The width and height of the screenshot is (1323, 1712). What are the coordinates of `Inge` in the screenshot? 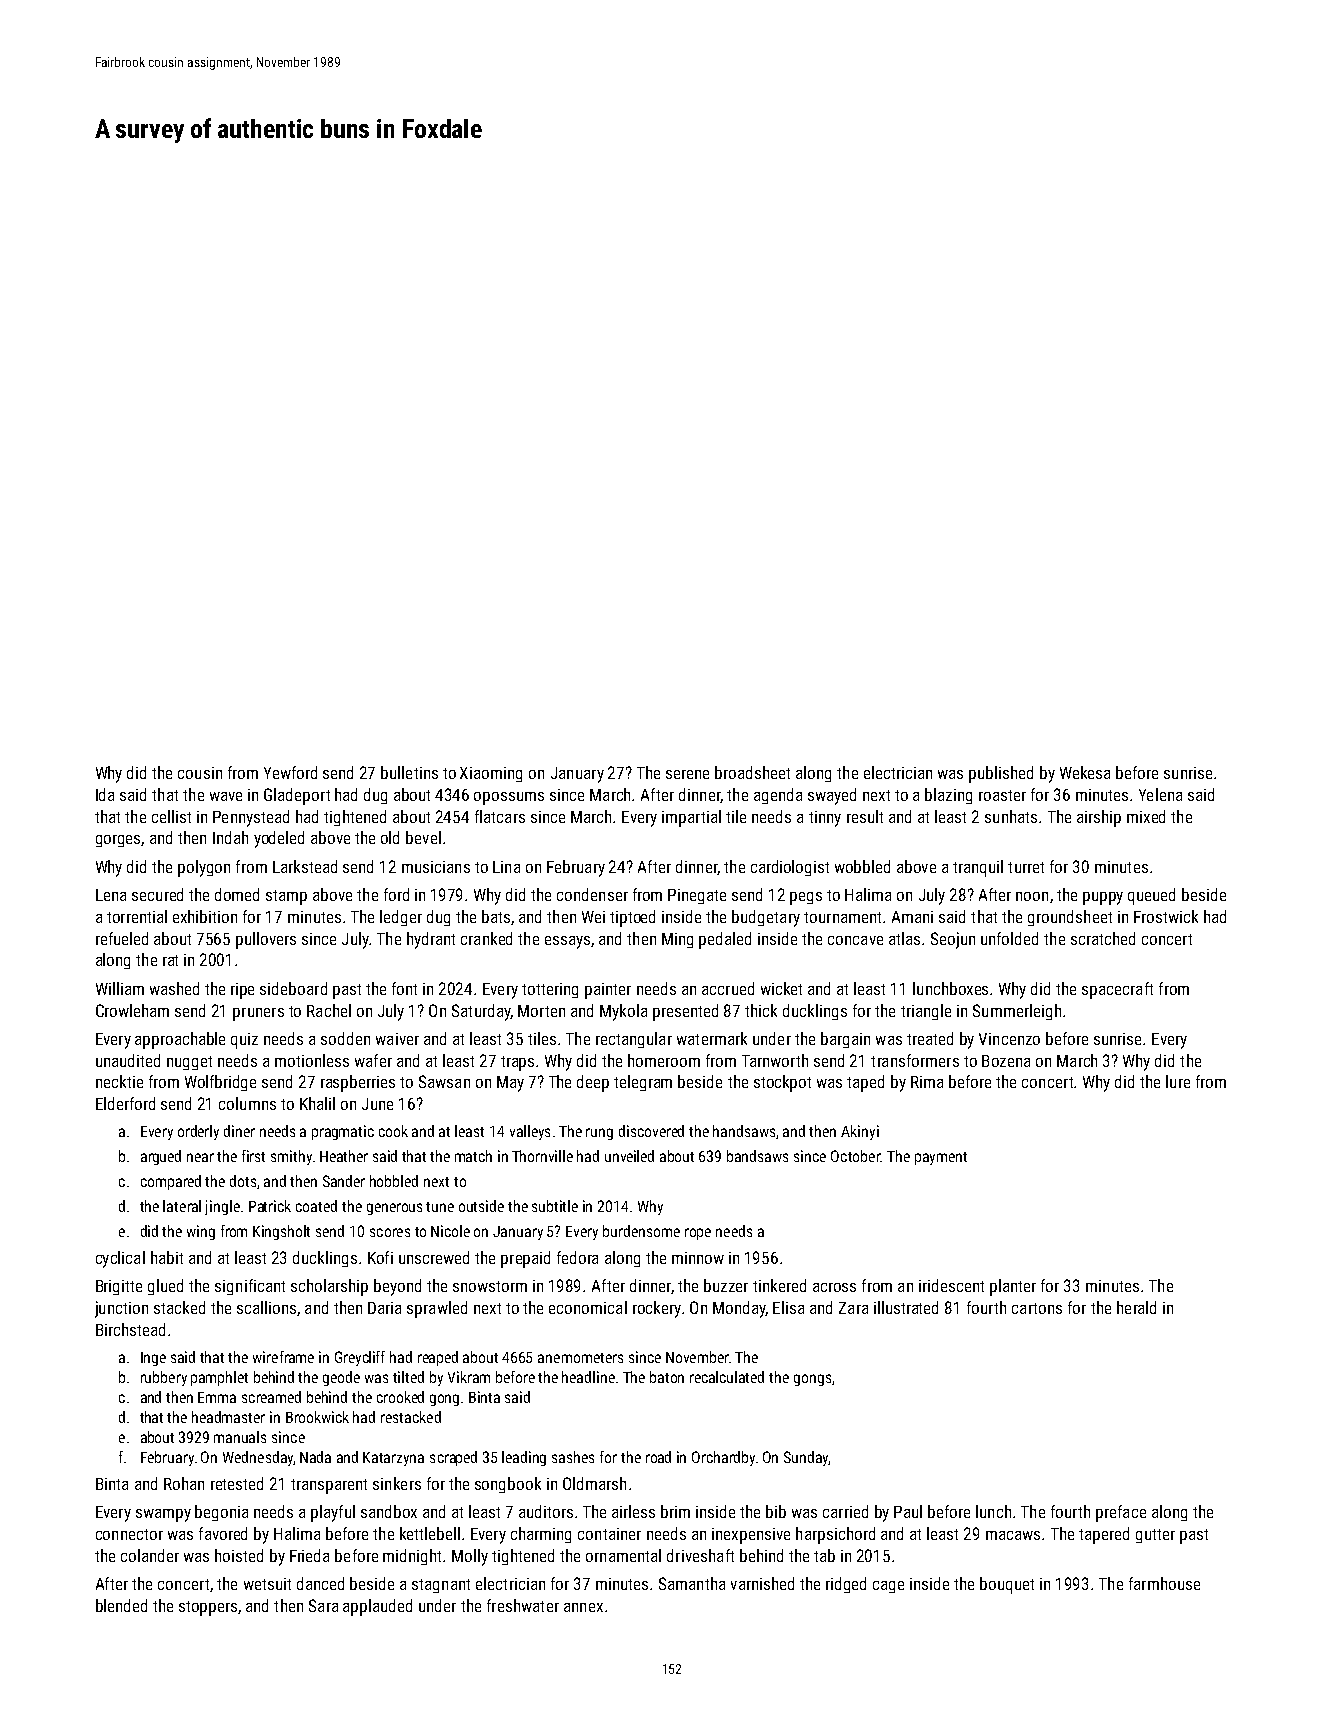 It's located at (153, 1359).
